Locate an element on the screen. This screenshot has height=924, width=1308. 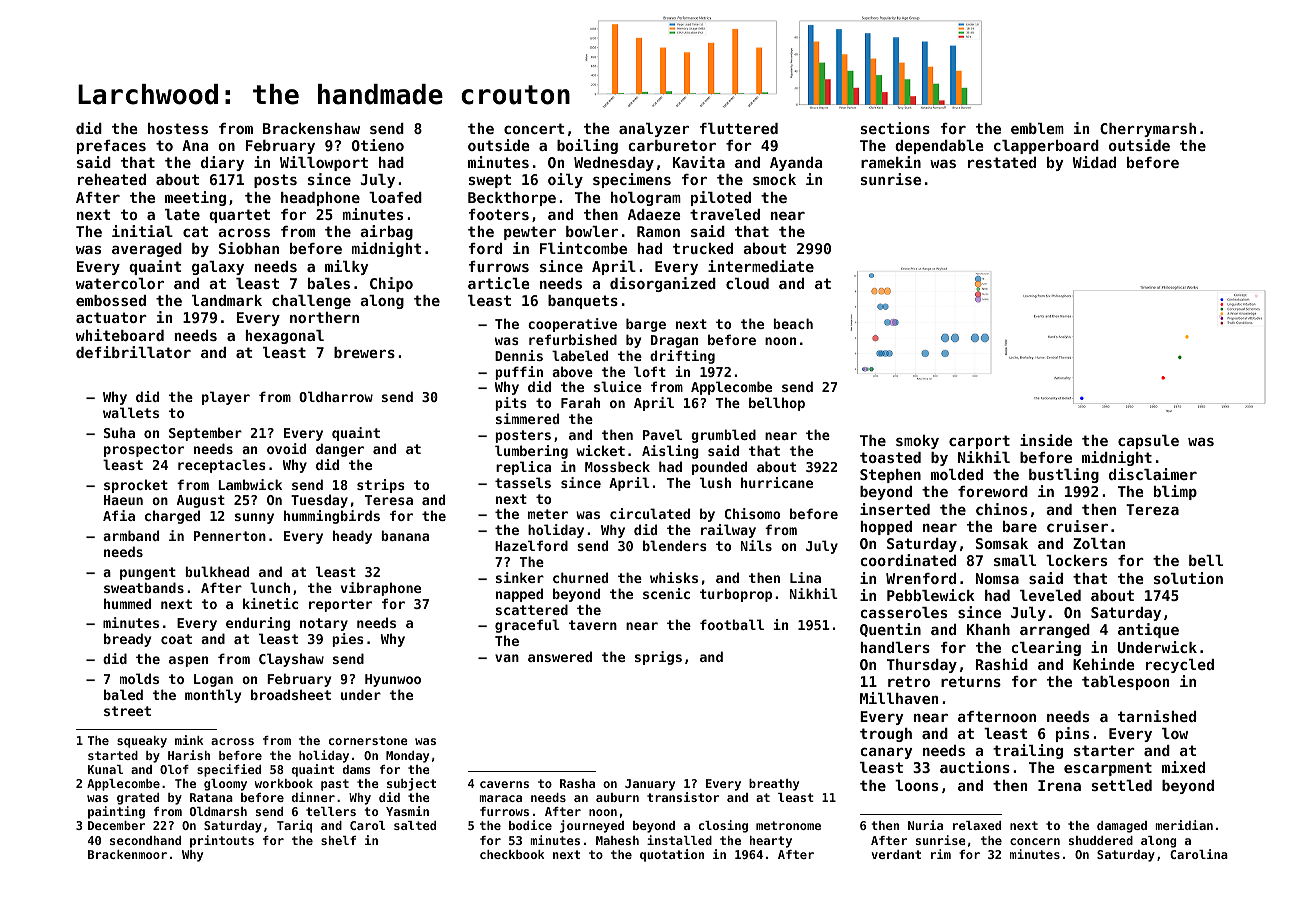
analyzer is located at coordinates (654, 130).
